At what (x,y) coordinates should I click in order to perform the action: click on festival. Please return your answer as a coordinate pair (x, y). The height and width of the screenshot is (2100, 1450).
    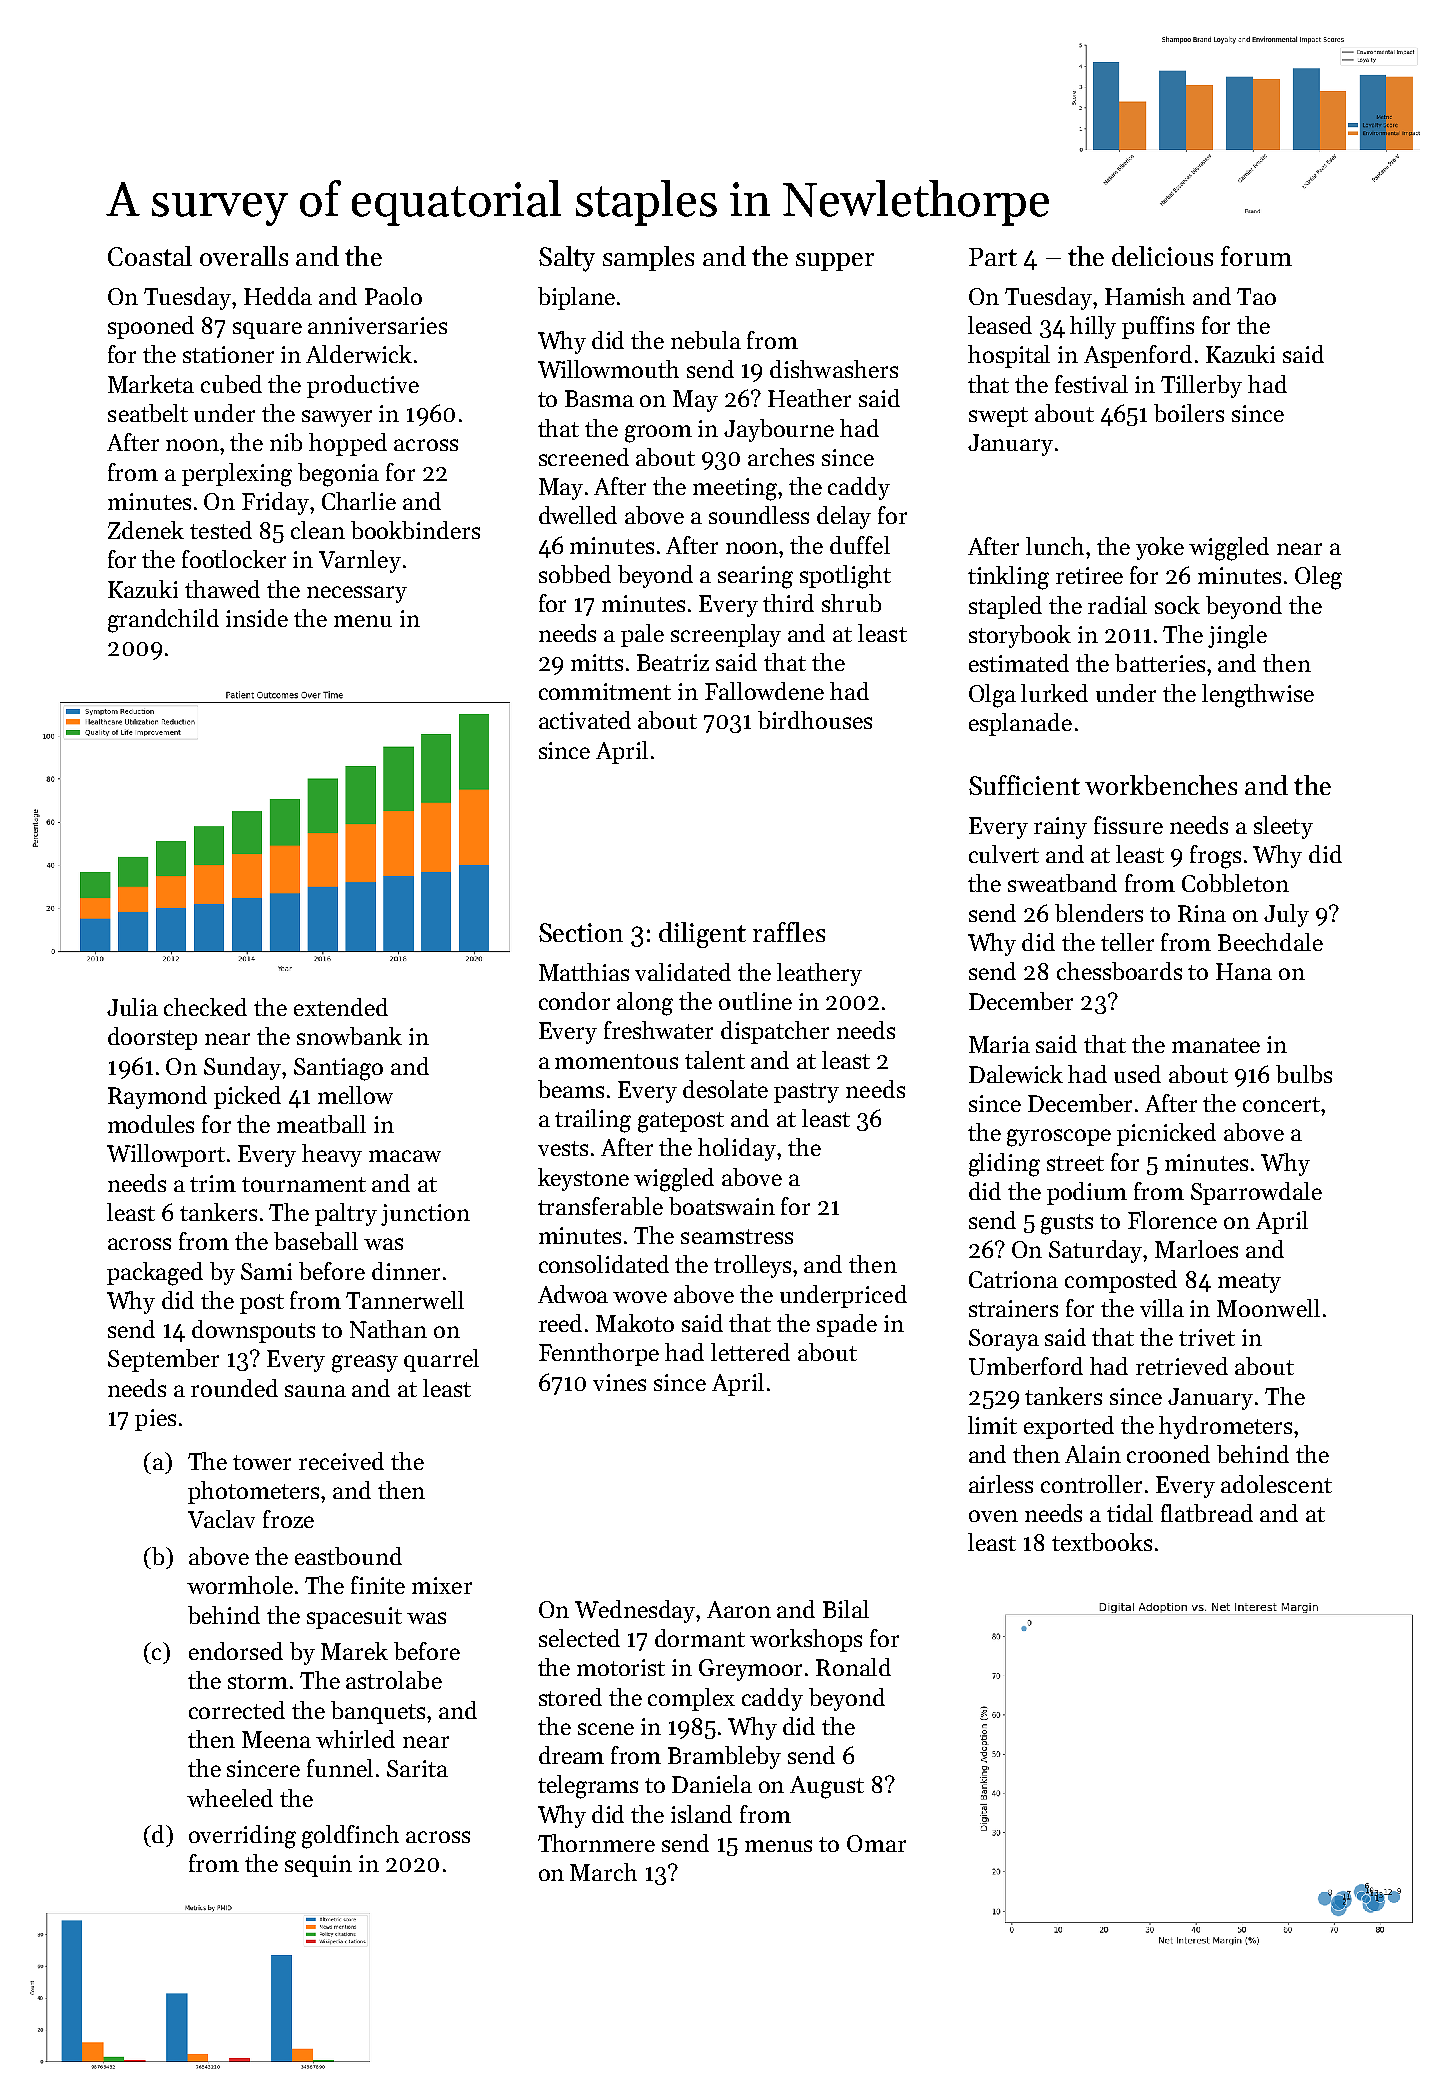
    Looking at the image, I should click on (1091, 384).
